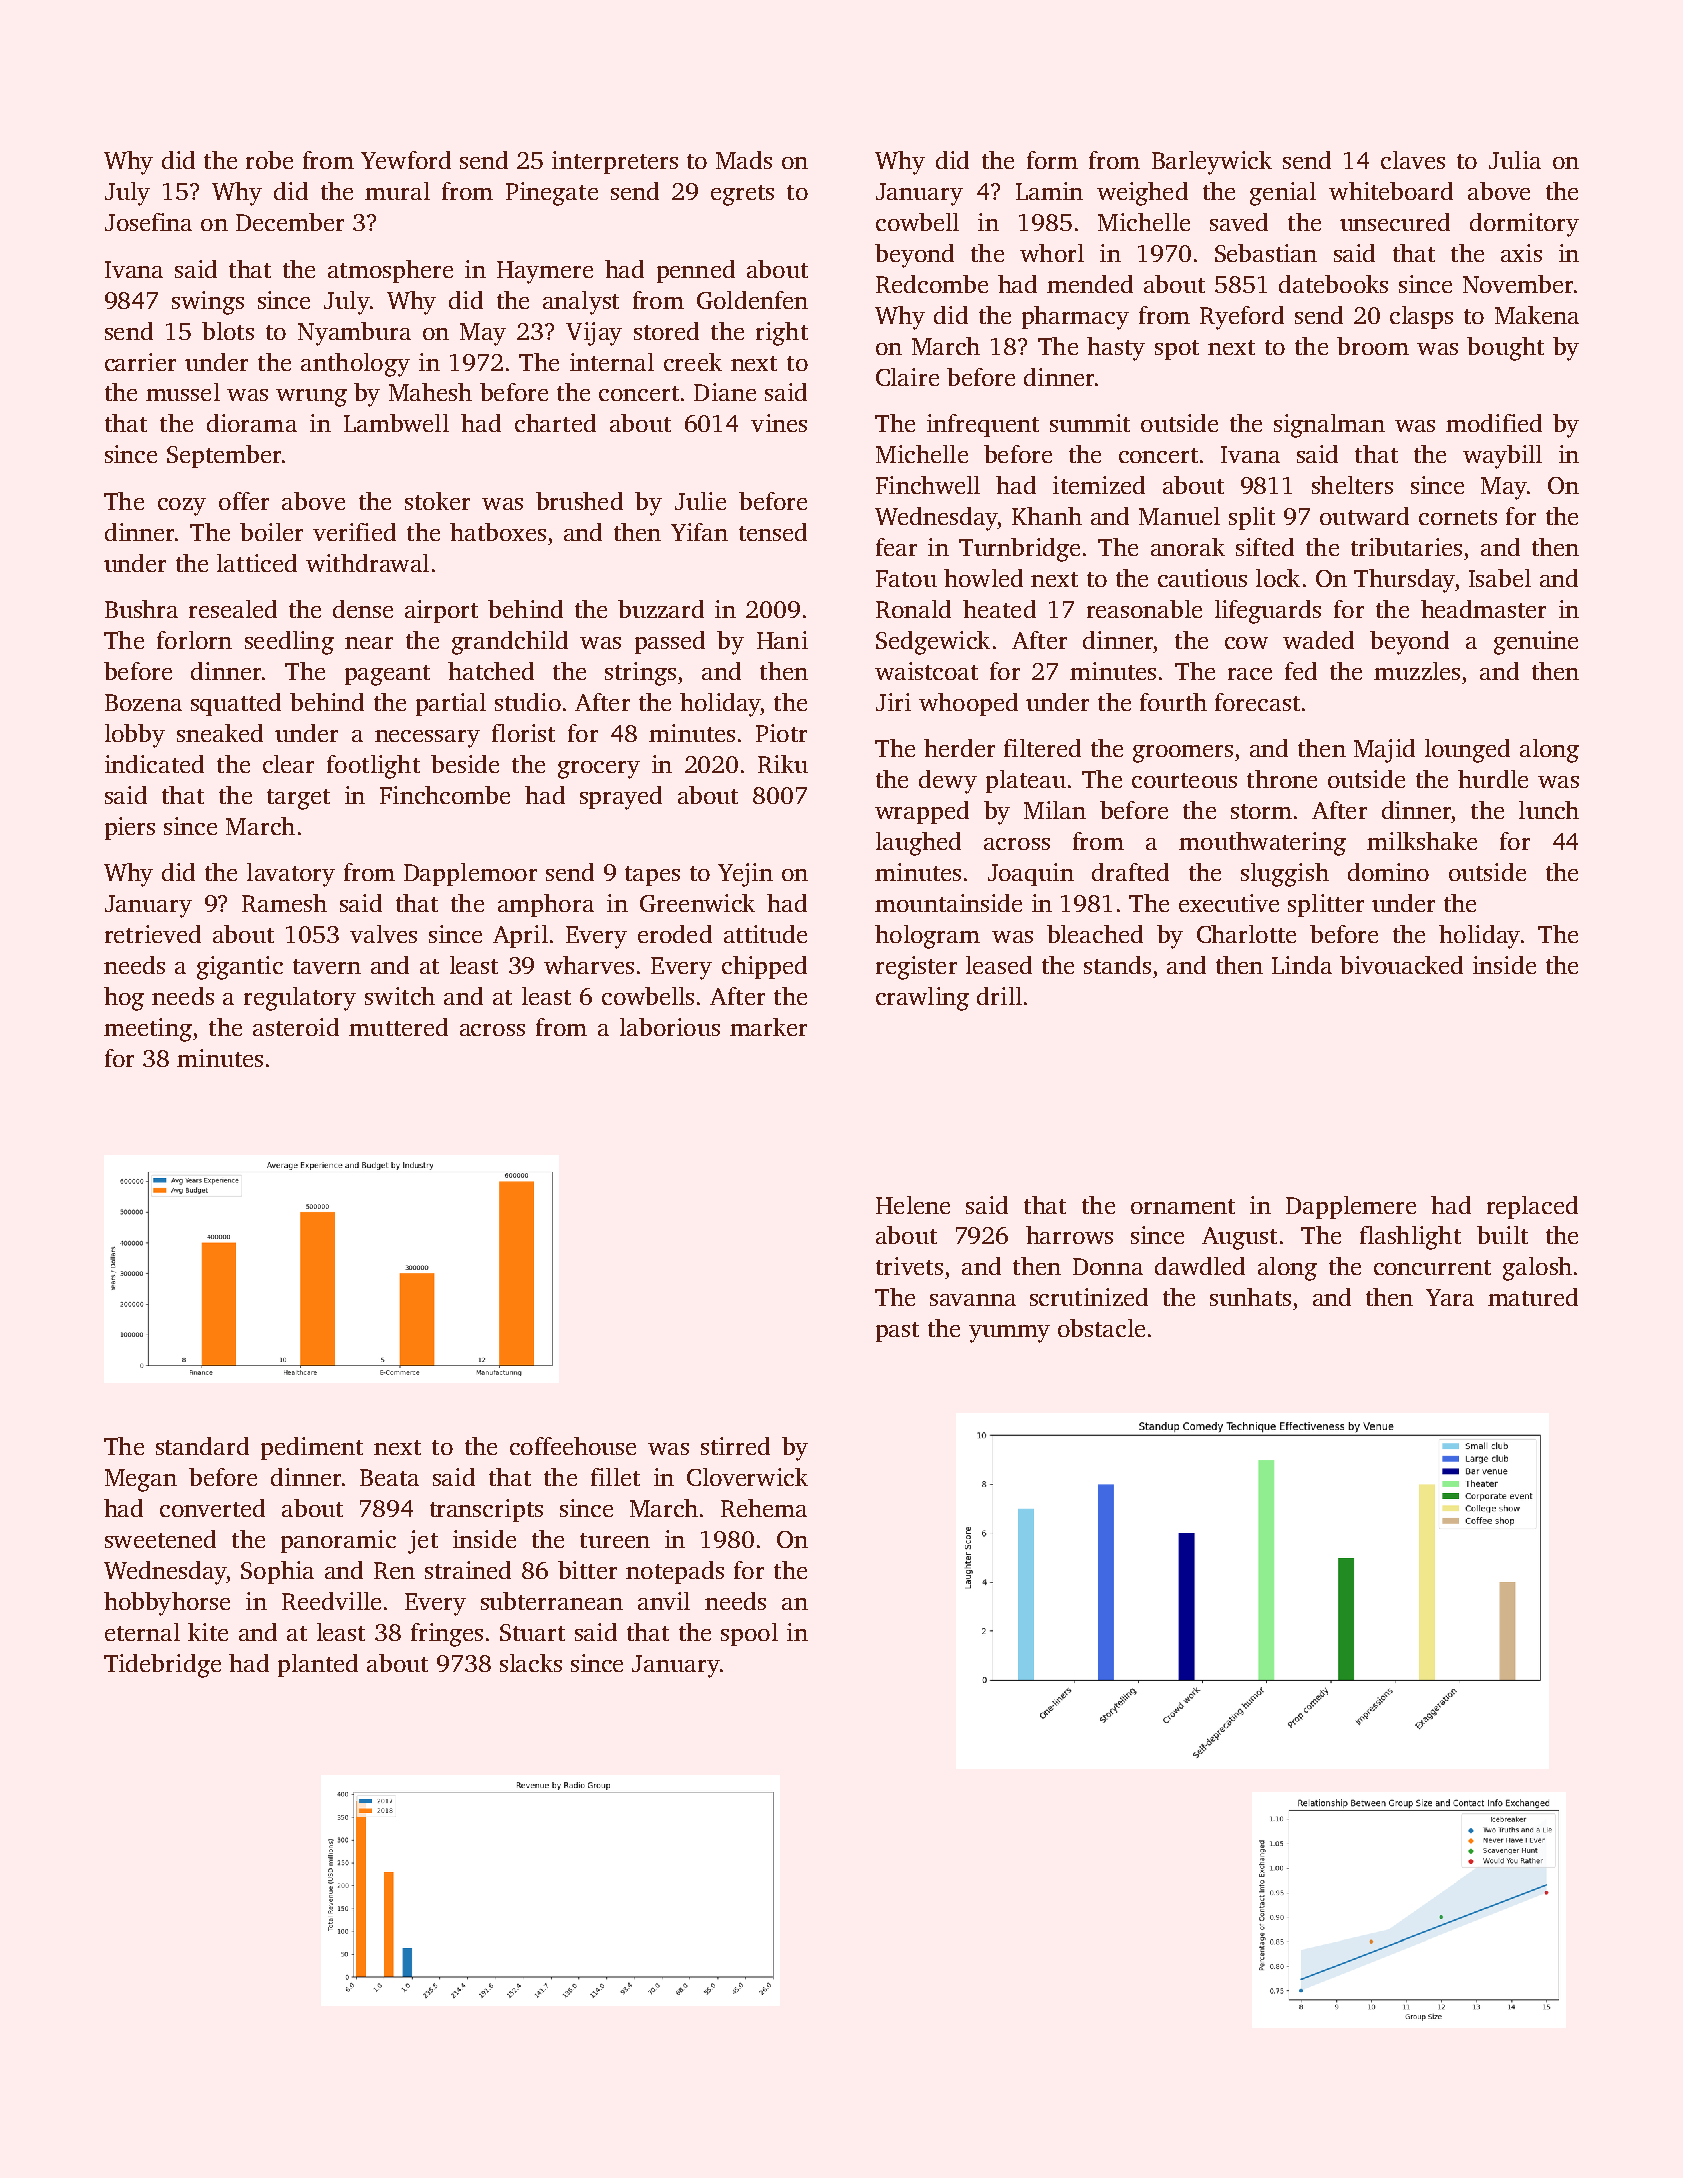 The height and width of the image is (2178, 1683). Describe the element at coordinates (1090, 423) in the image. I see `summit` at that location.
